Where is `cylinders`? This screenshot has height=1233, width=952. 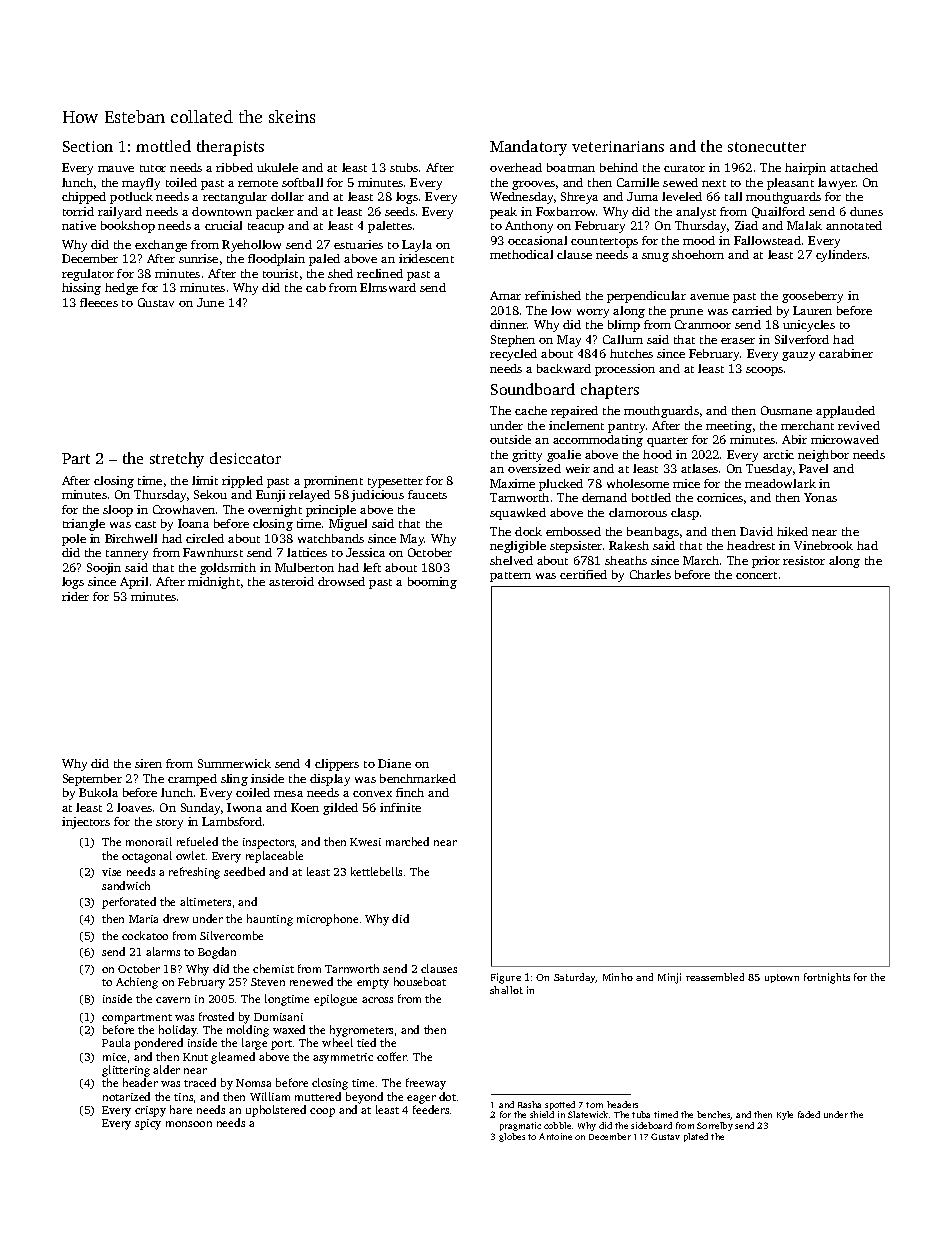
cylinders is located at coordinates (841, 256).
